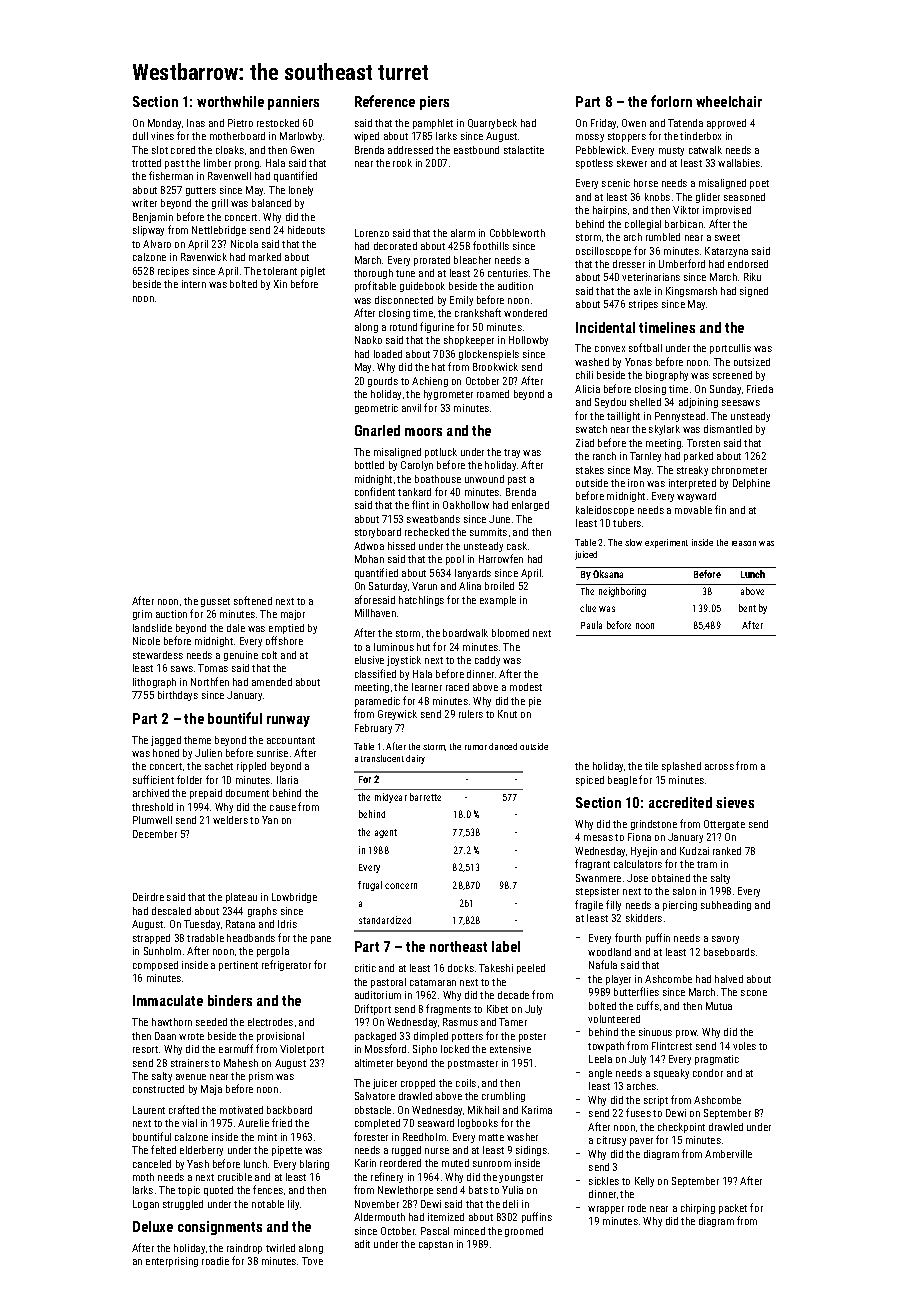 The height and width of the screenshot is (1316, 908). Describe the element at coordinates (241, 1110) in the screenshot. I see `motivated` at that location.
